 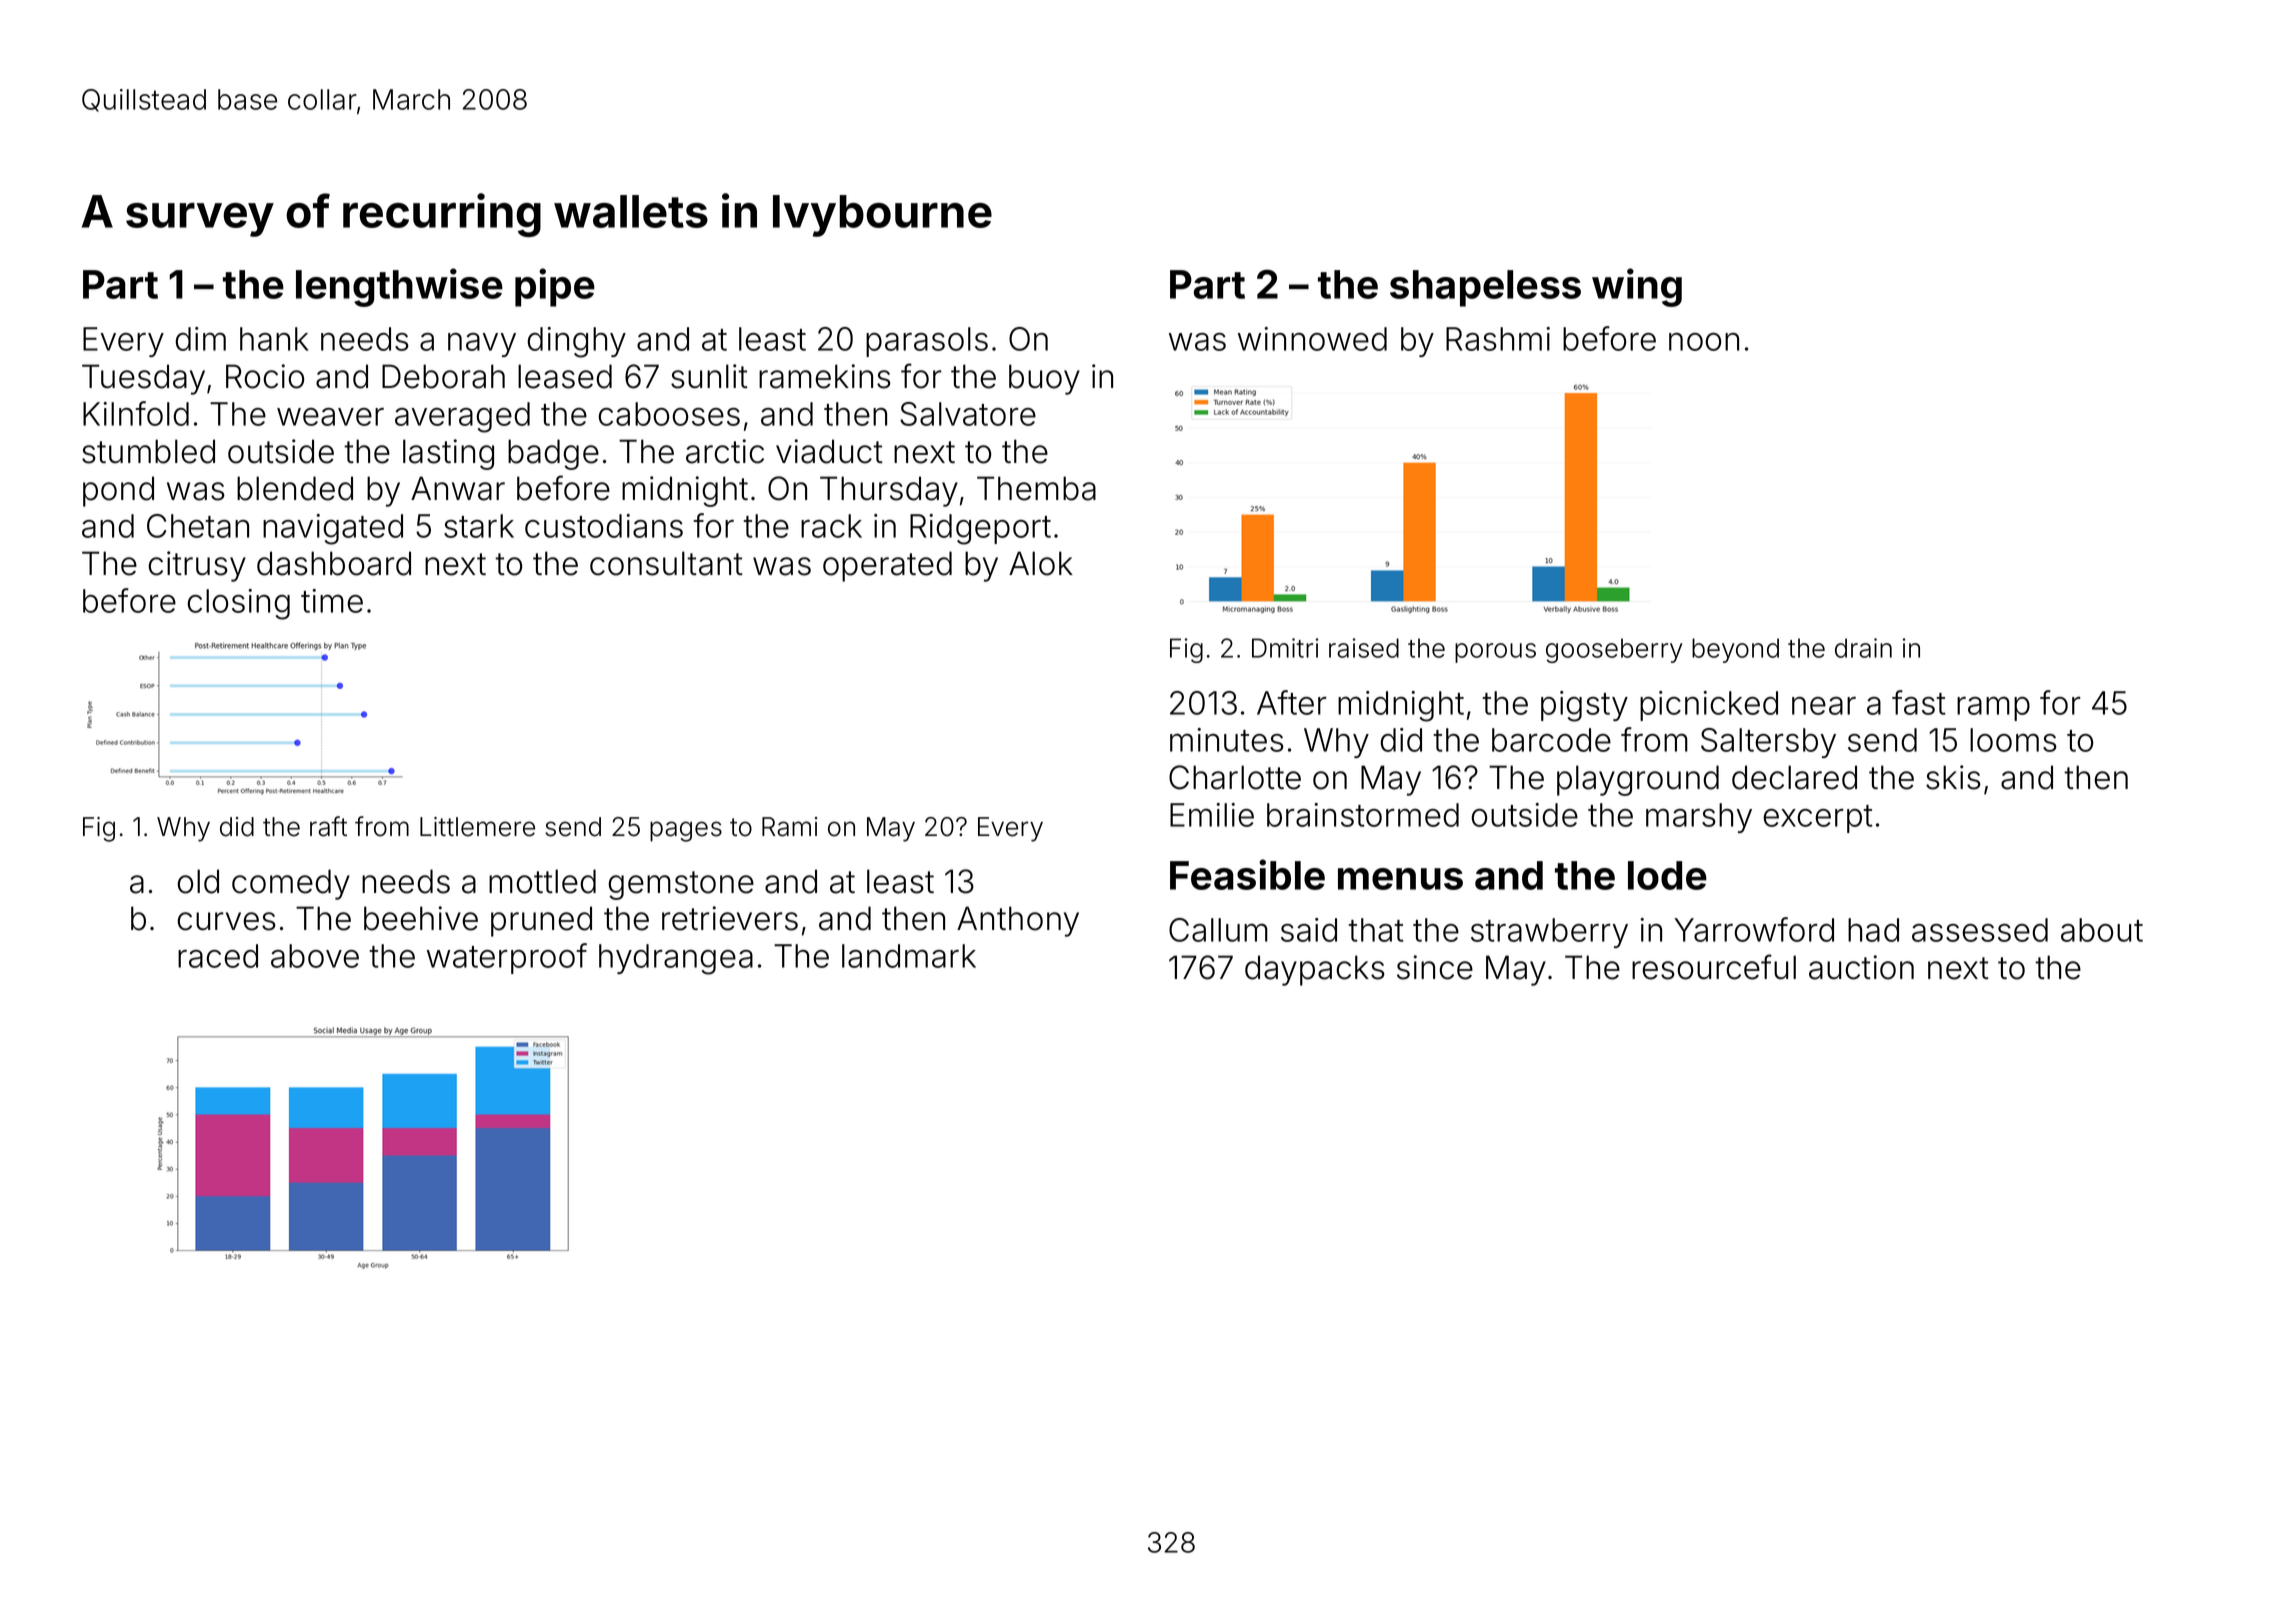 I want to click on raft, so click(x=328, y=826).
